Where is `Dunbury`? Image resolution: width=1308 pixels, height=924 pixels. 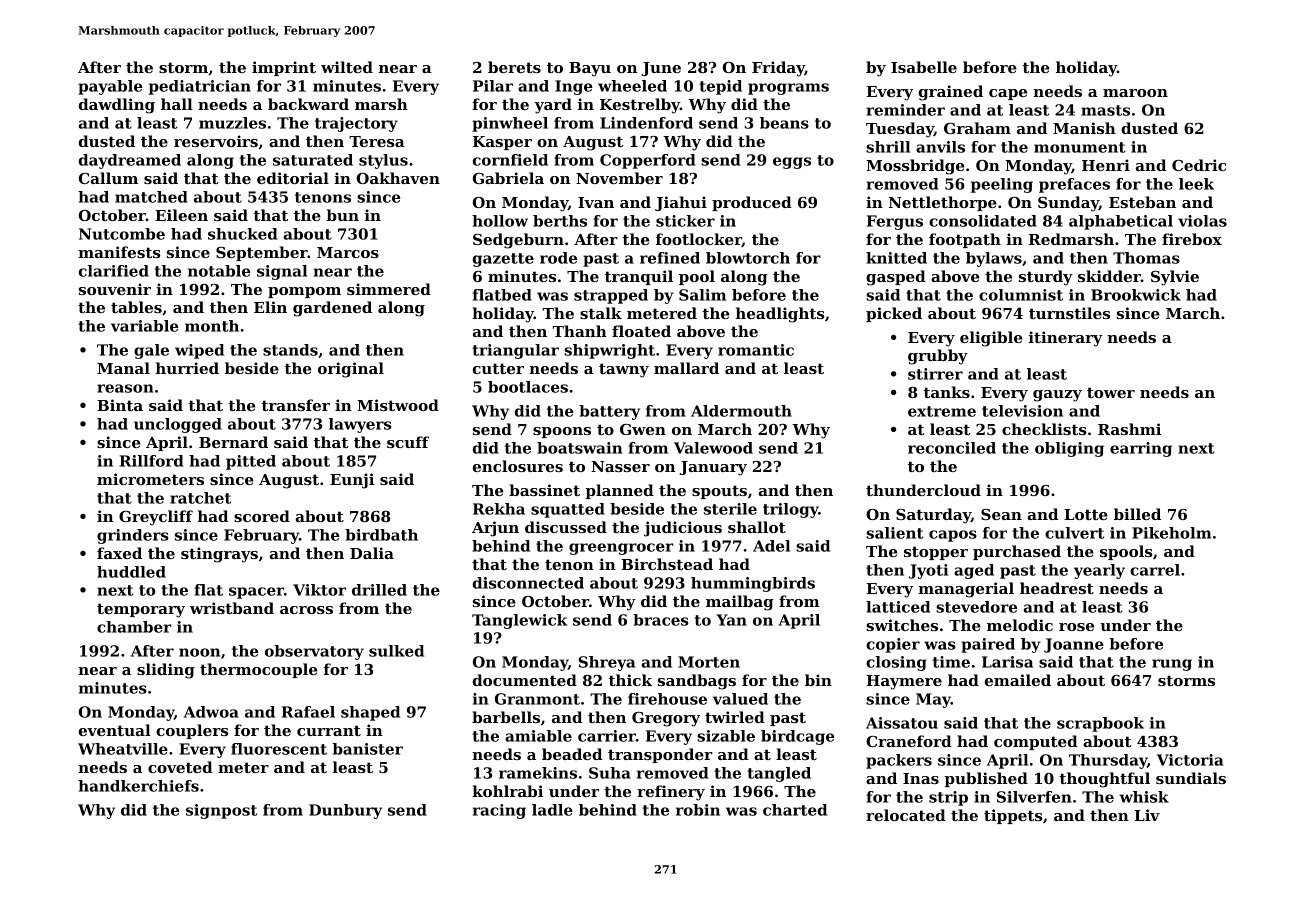 Dunbury is located at coordinates (345, 811).
